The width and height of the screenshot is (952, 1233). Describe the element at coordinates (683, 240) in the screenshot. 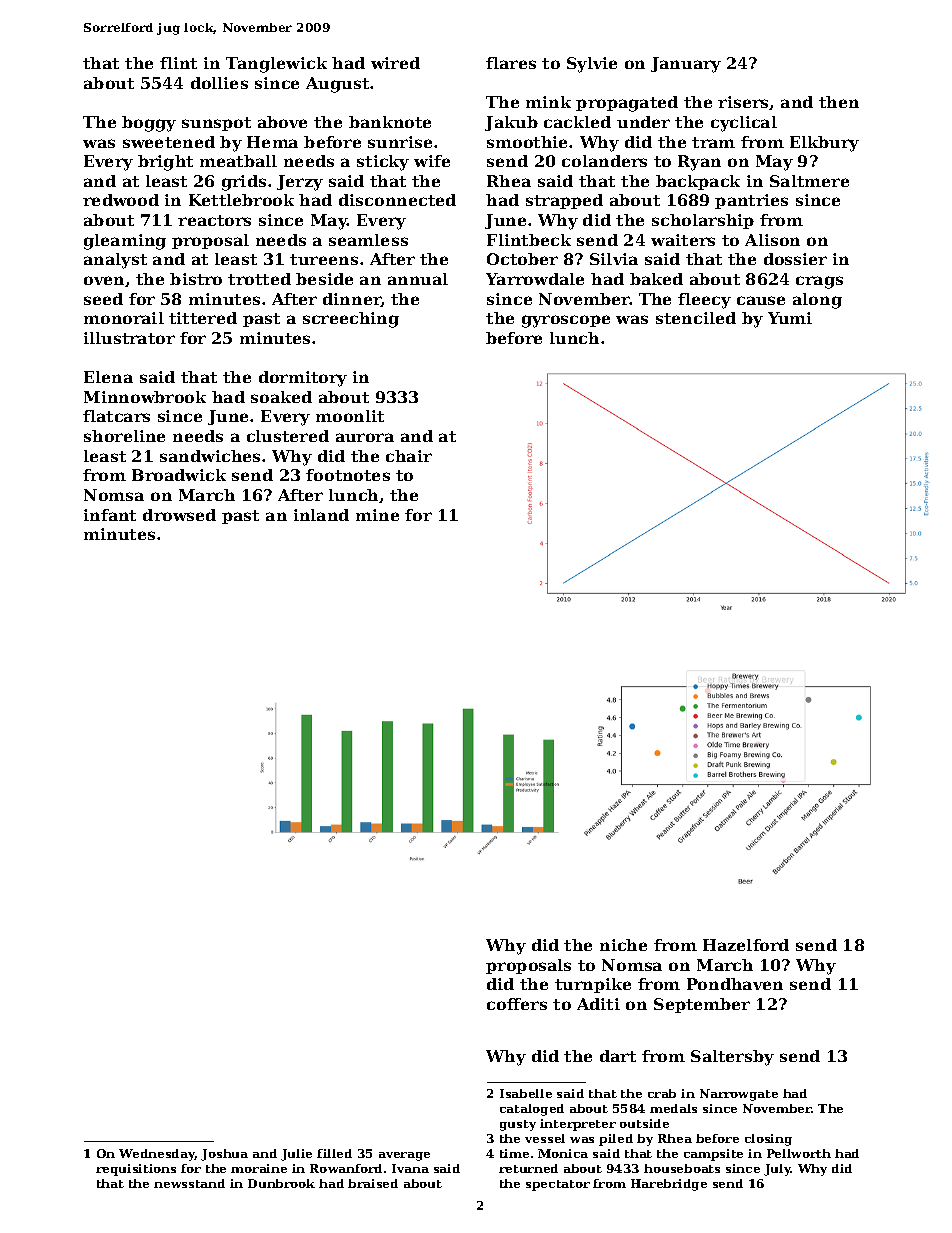

I see `waiters` at that location.
